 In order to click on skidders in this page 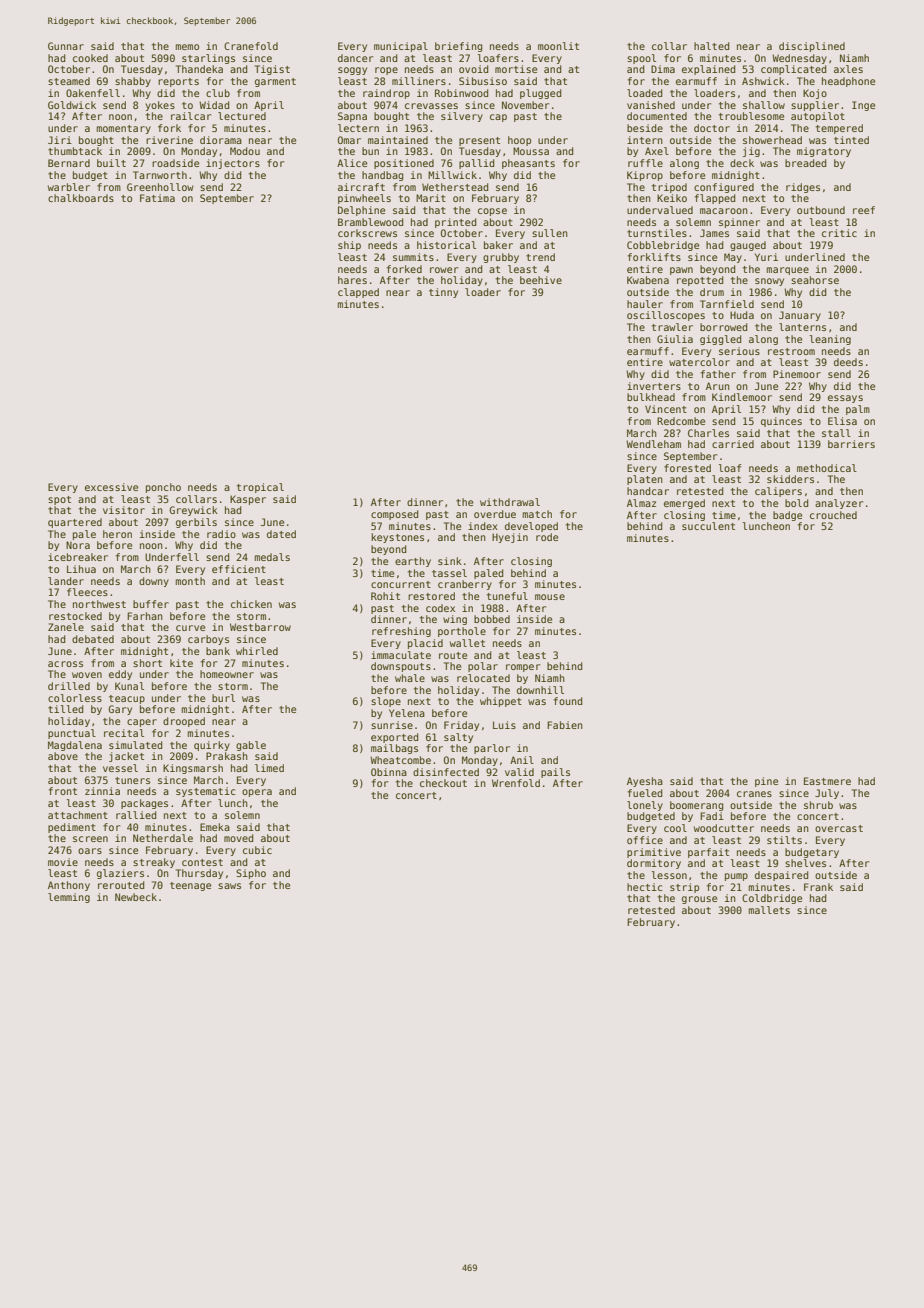, I will do `click(790, 479)`.
